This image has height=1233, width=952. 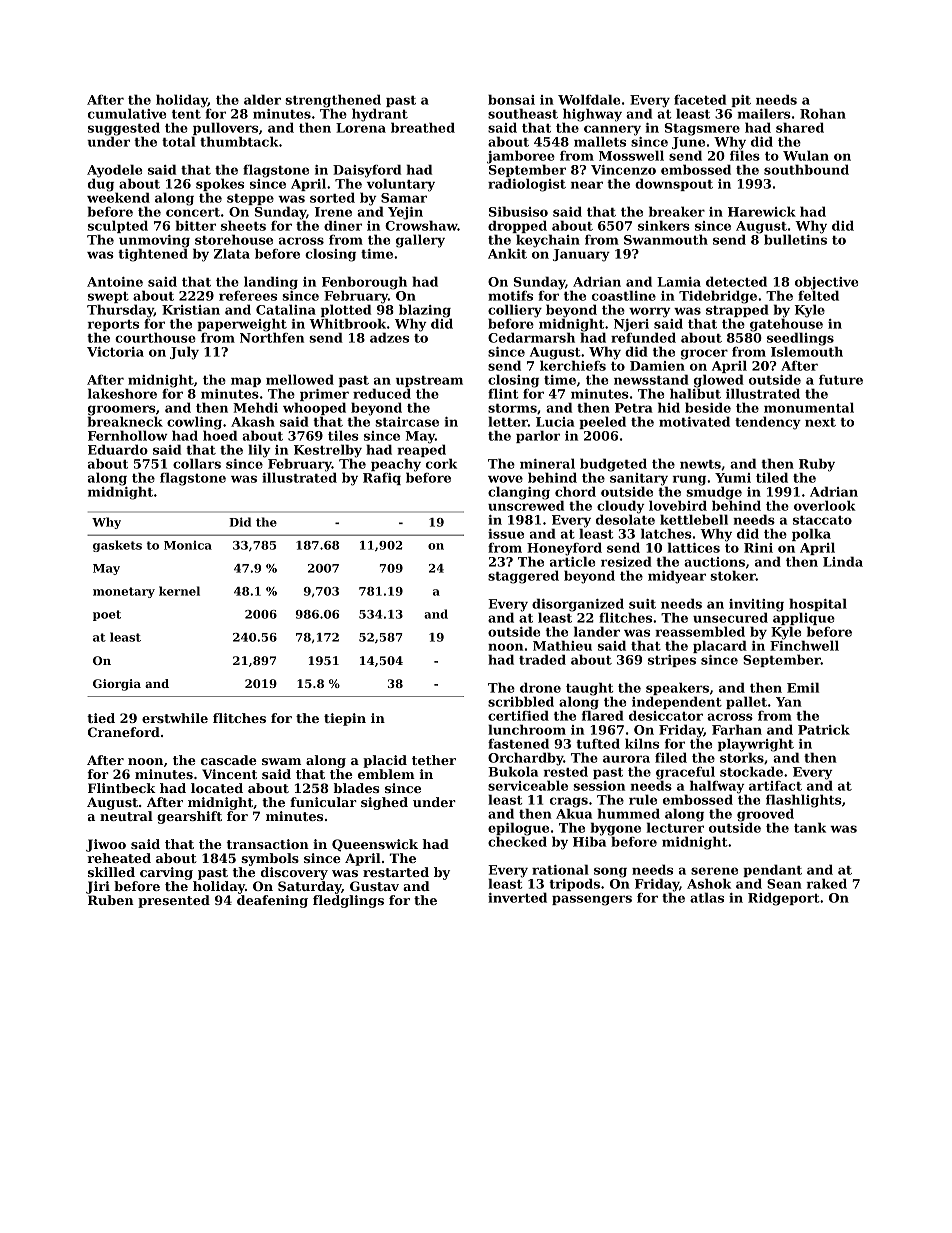 What do you see at coordinates (262, 99) in the image?
I see `alder` at bounding box center [262, 99].
